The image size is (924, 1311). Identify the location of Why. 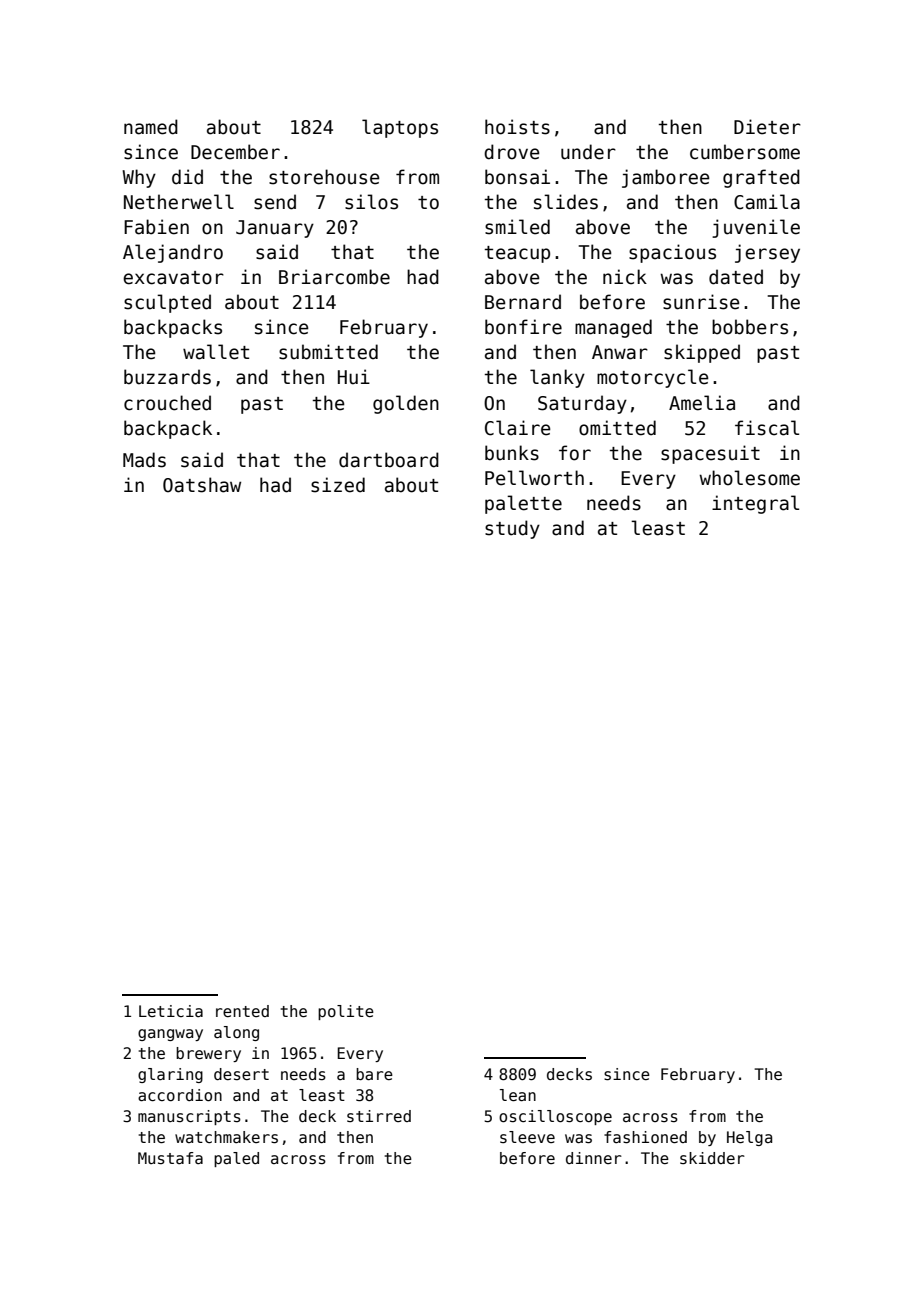
(139, 178).
